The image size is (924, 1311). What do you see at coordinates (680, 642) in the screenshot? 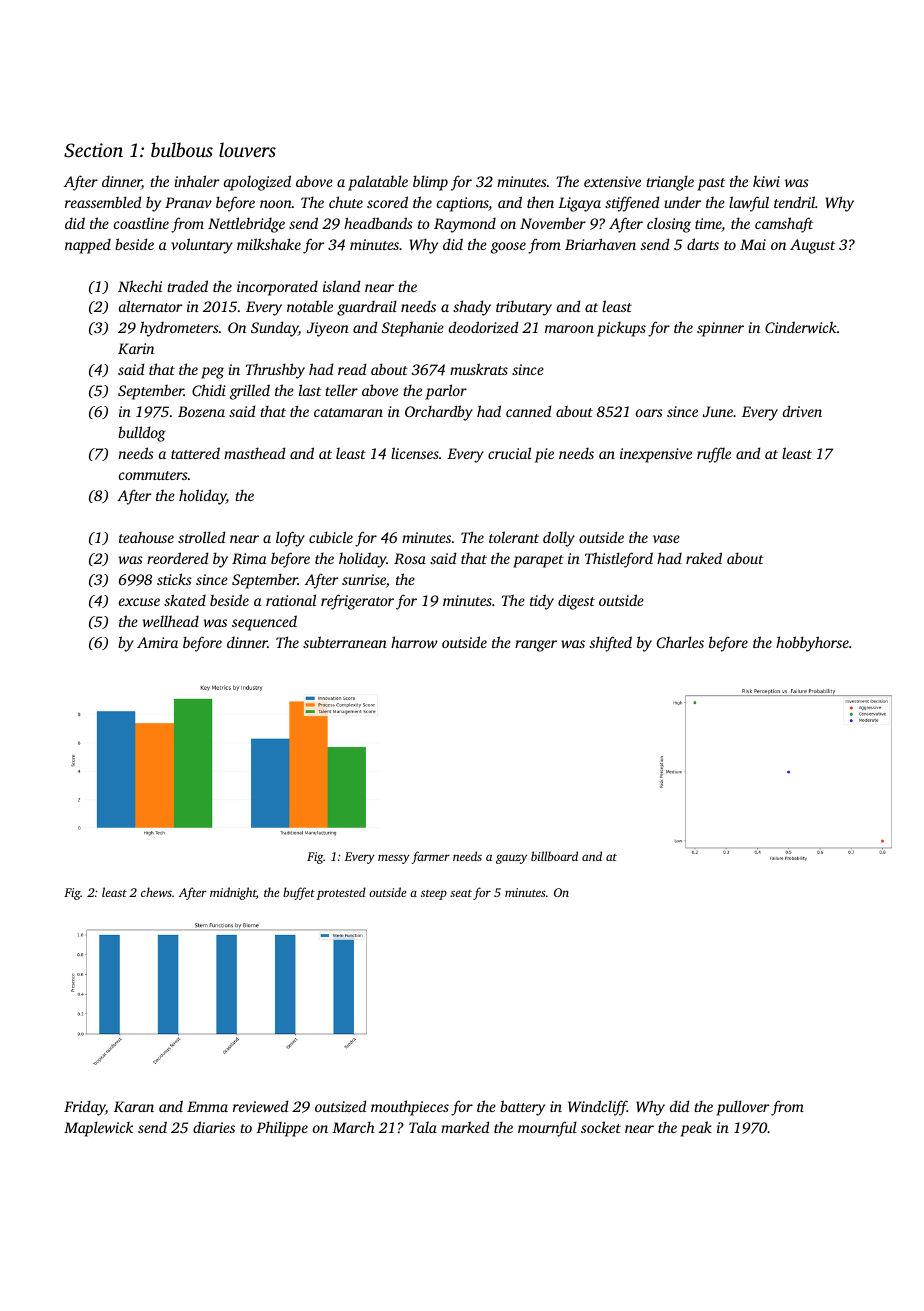
I see `Charles` at bounding box center [680, 642].
